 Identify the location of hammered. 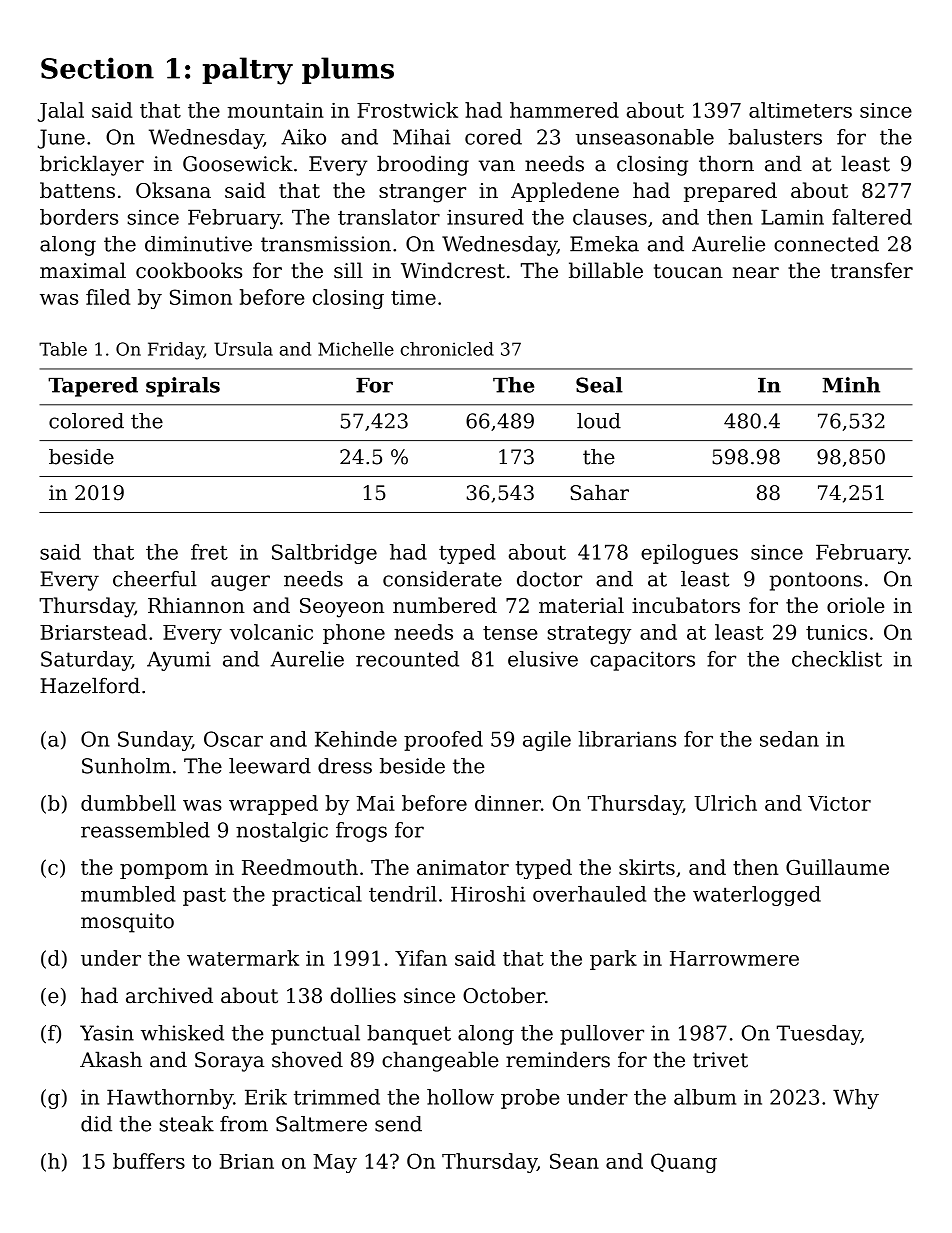
(564, 110).
